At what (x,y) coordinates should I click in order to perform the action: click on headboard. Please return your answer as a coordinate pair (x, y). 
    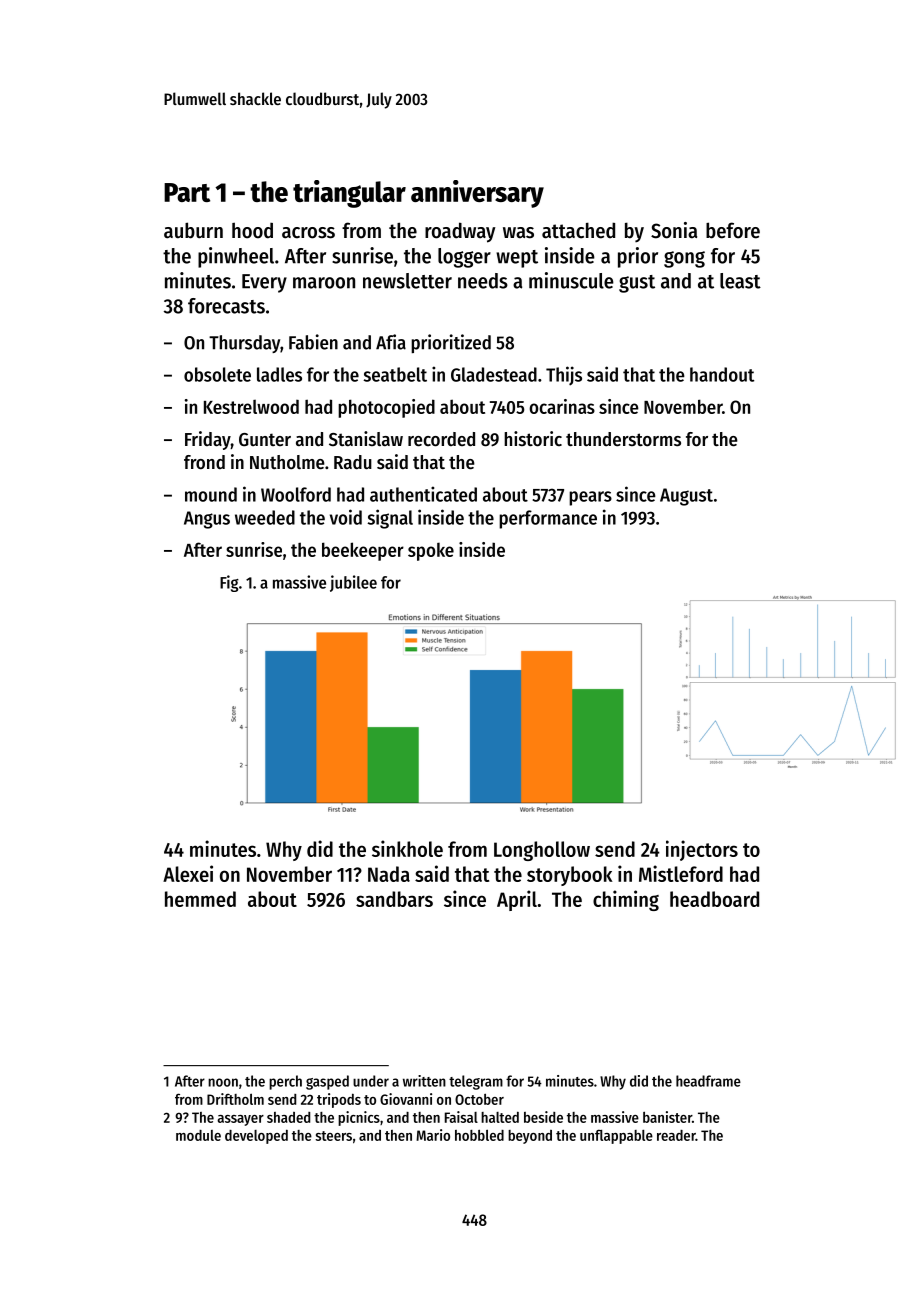
    Looking at the image, I should click on (714, 899).
